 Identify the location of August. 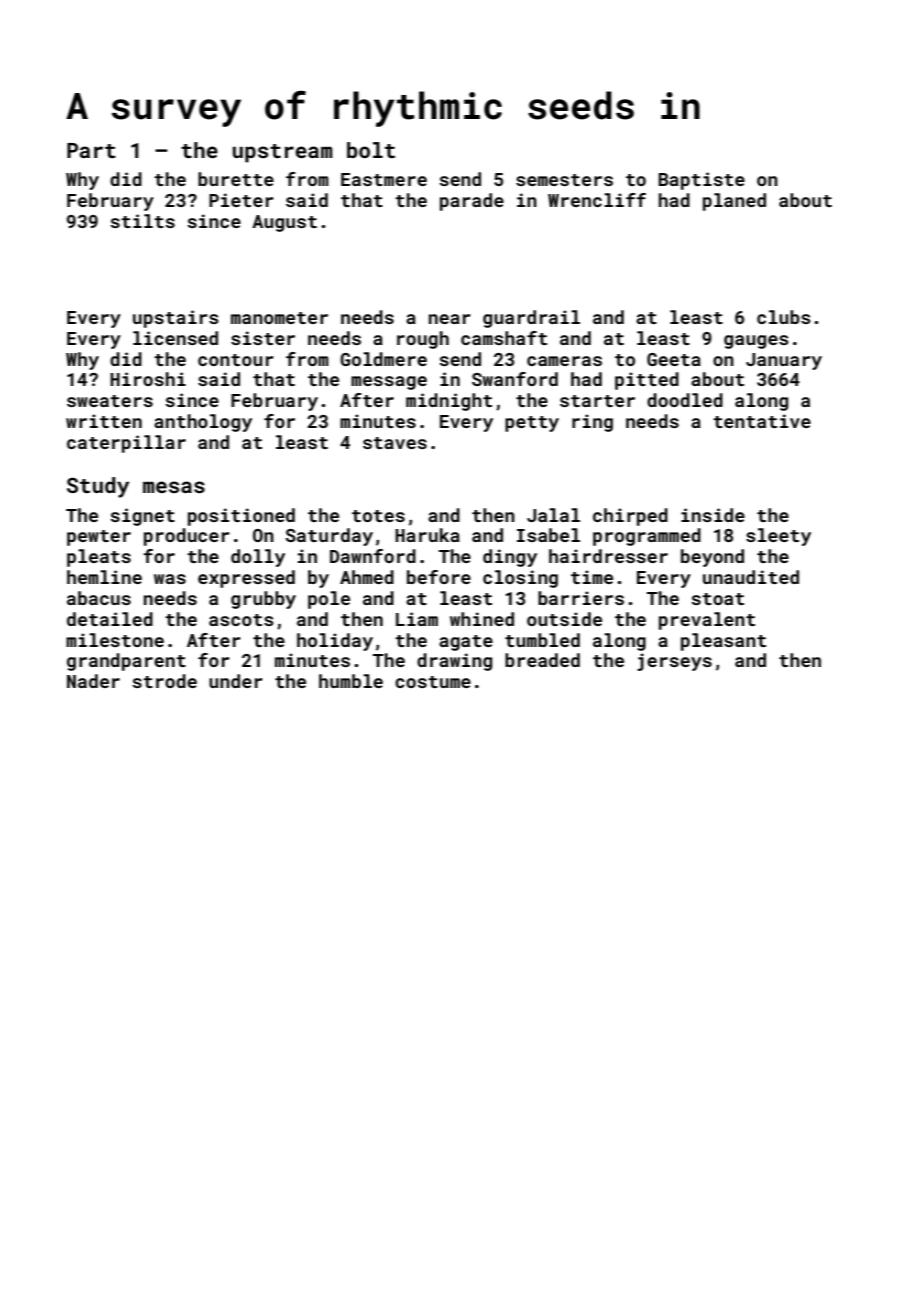
(284, 223).
